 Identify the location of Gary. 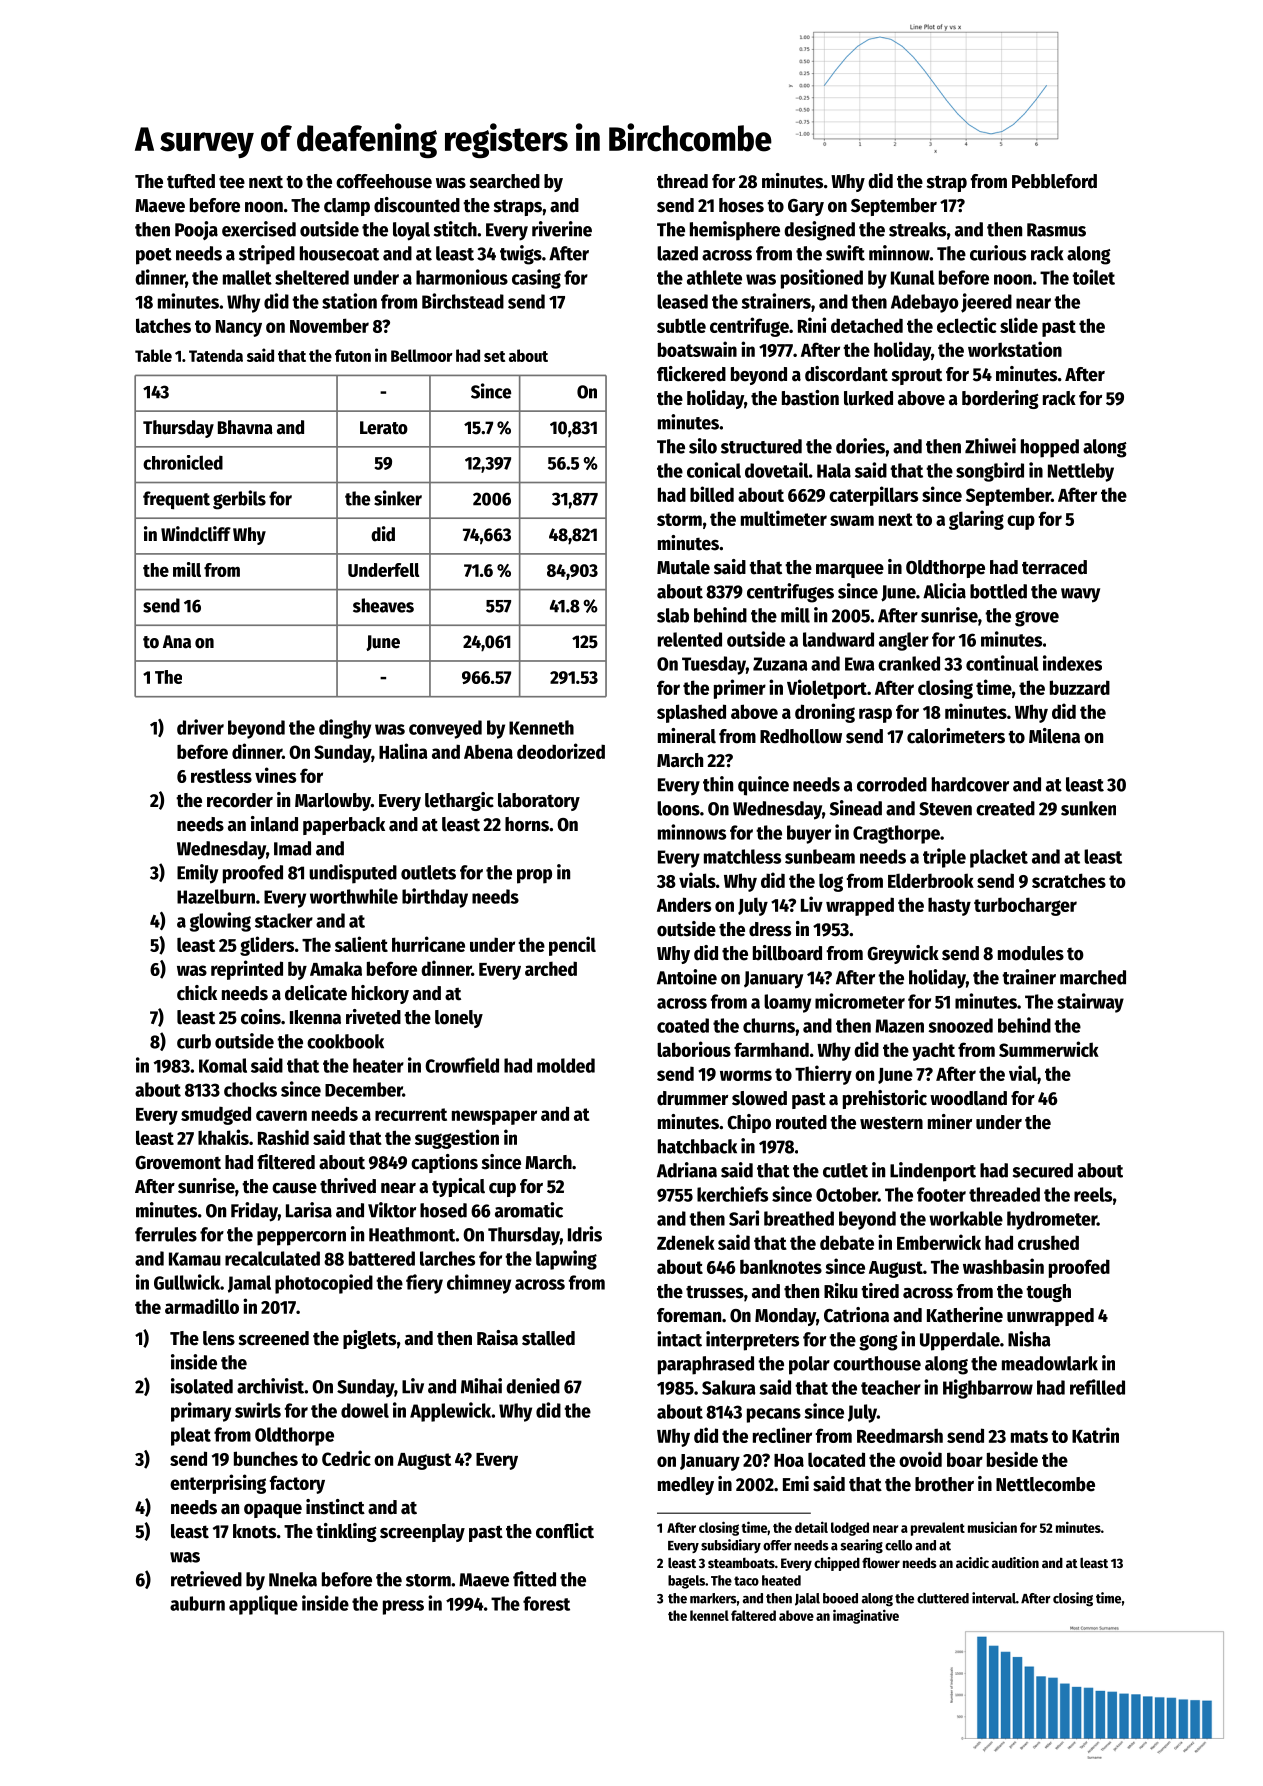
(806, 207).
